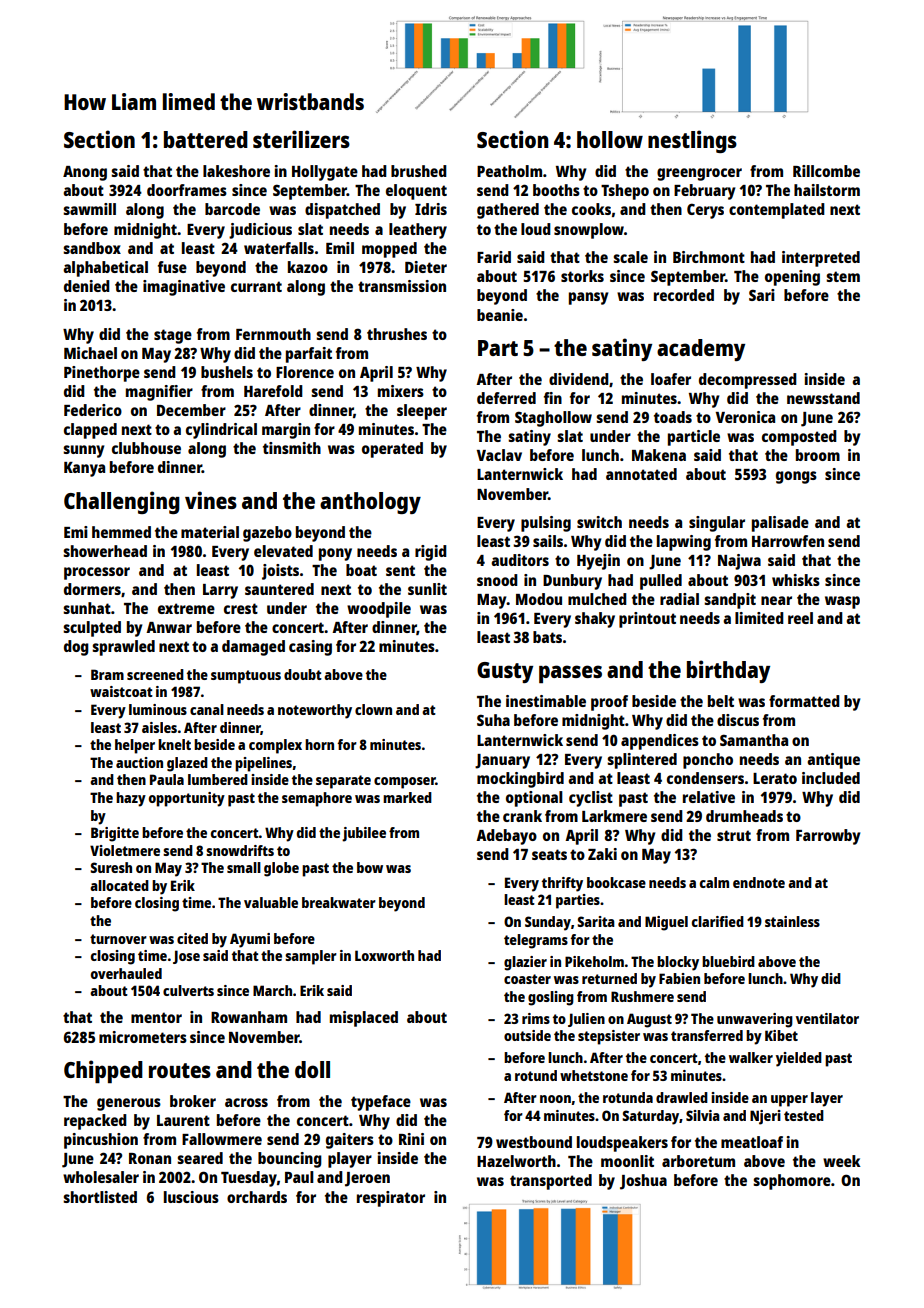  Describe the element at coordinates (93, 410) in the screenshot. I see `Federico` at that location.
